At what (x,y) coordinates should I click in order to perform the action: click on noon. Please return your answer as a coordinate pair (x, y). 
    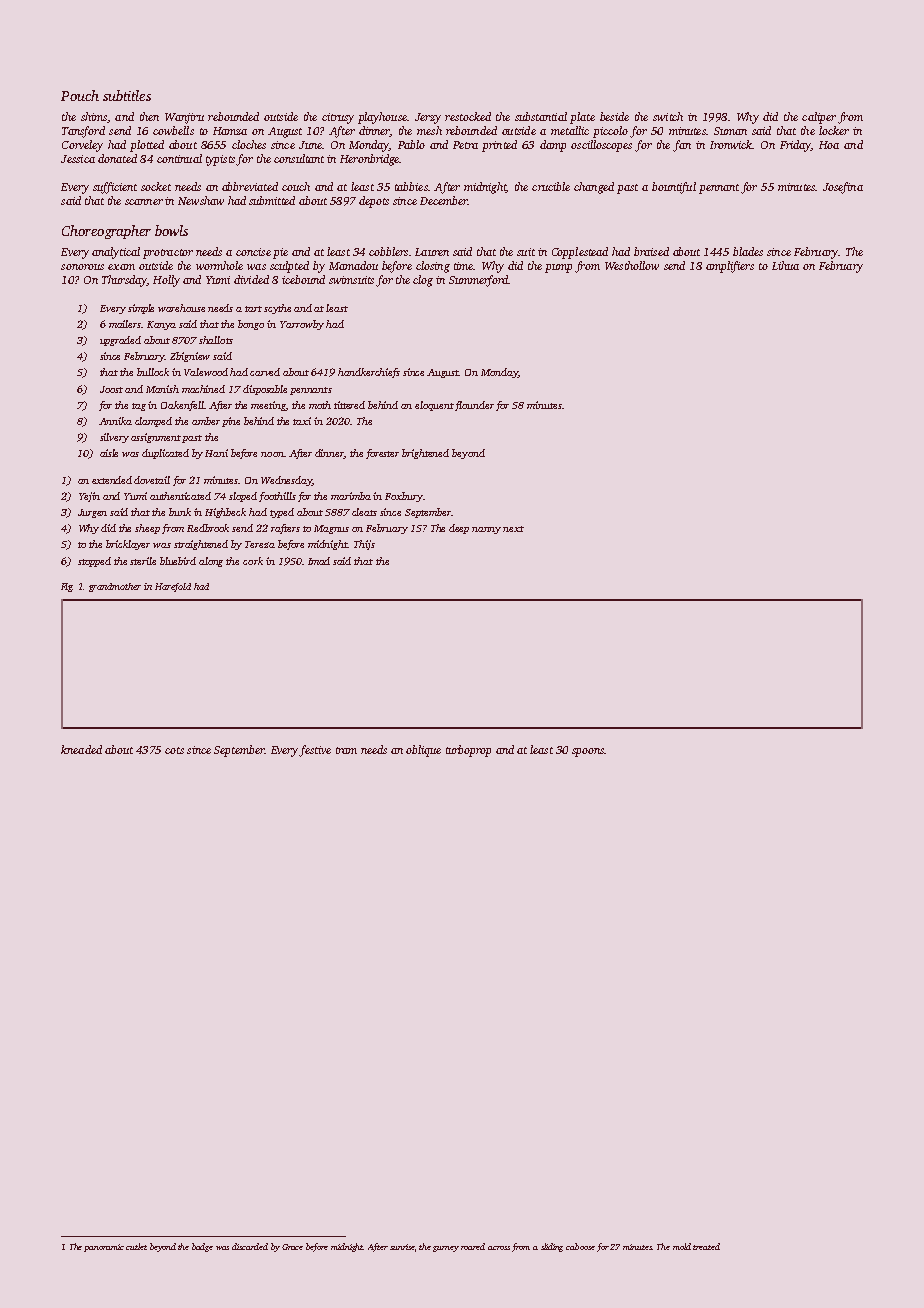
    Looking at the image, I should click on (272, 454).
